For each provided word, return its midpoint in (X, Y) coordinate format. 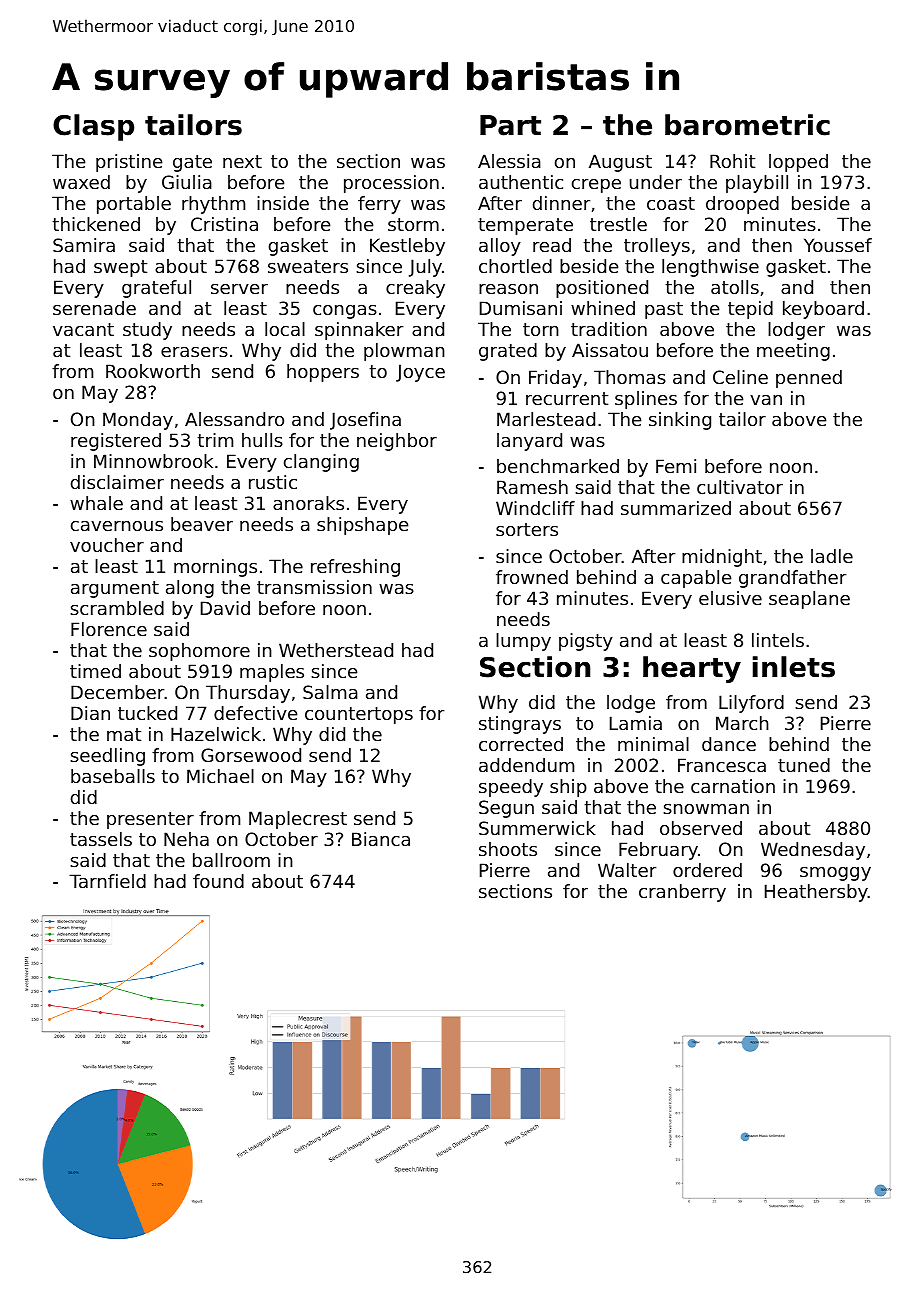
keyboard (823, 310)
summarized (676, 508)
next (242, 161)
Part (510, 125)
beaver (202, 524)
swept (120, 268)
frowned (532, 577)
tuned (804, 765)
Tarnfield (107, 881)
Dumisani (521, 308)
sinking (680, 421)
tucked (147, 713)
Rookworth (153, 371)
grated (508, 352)
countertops (359, 715)
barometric (747, 125)
